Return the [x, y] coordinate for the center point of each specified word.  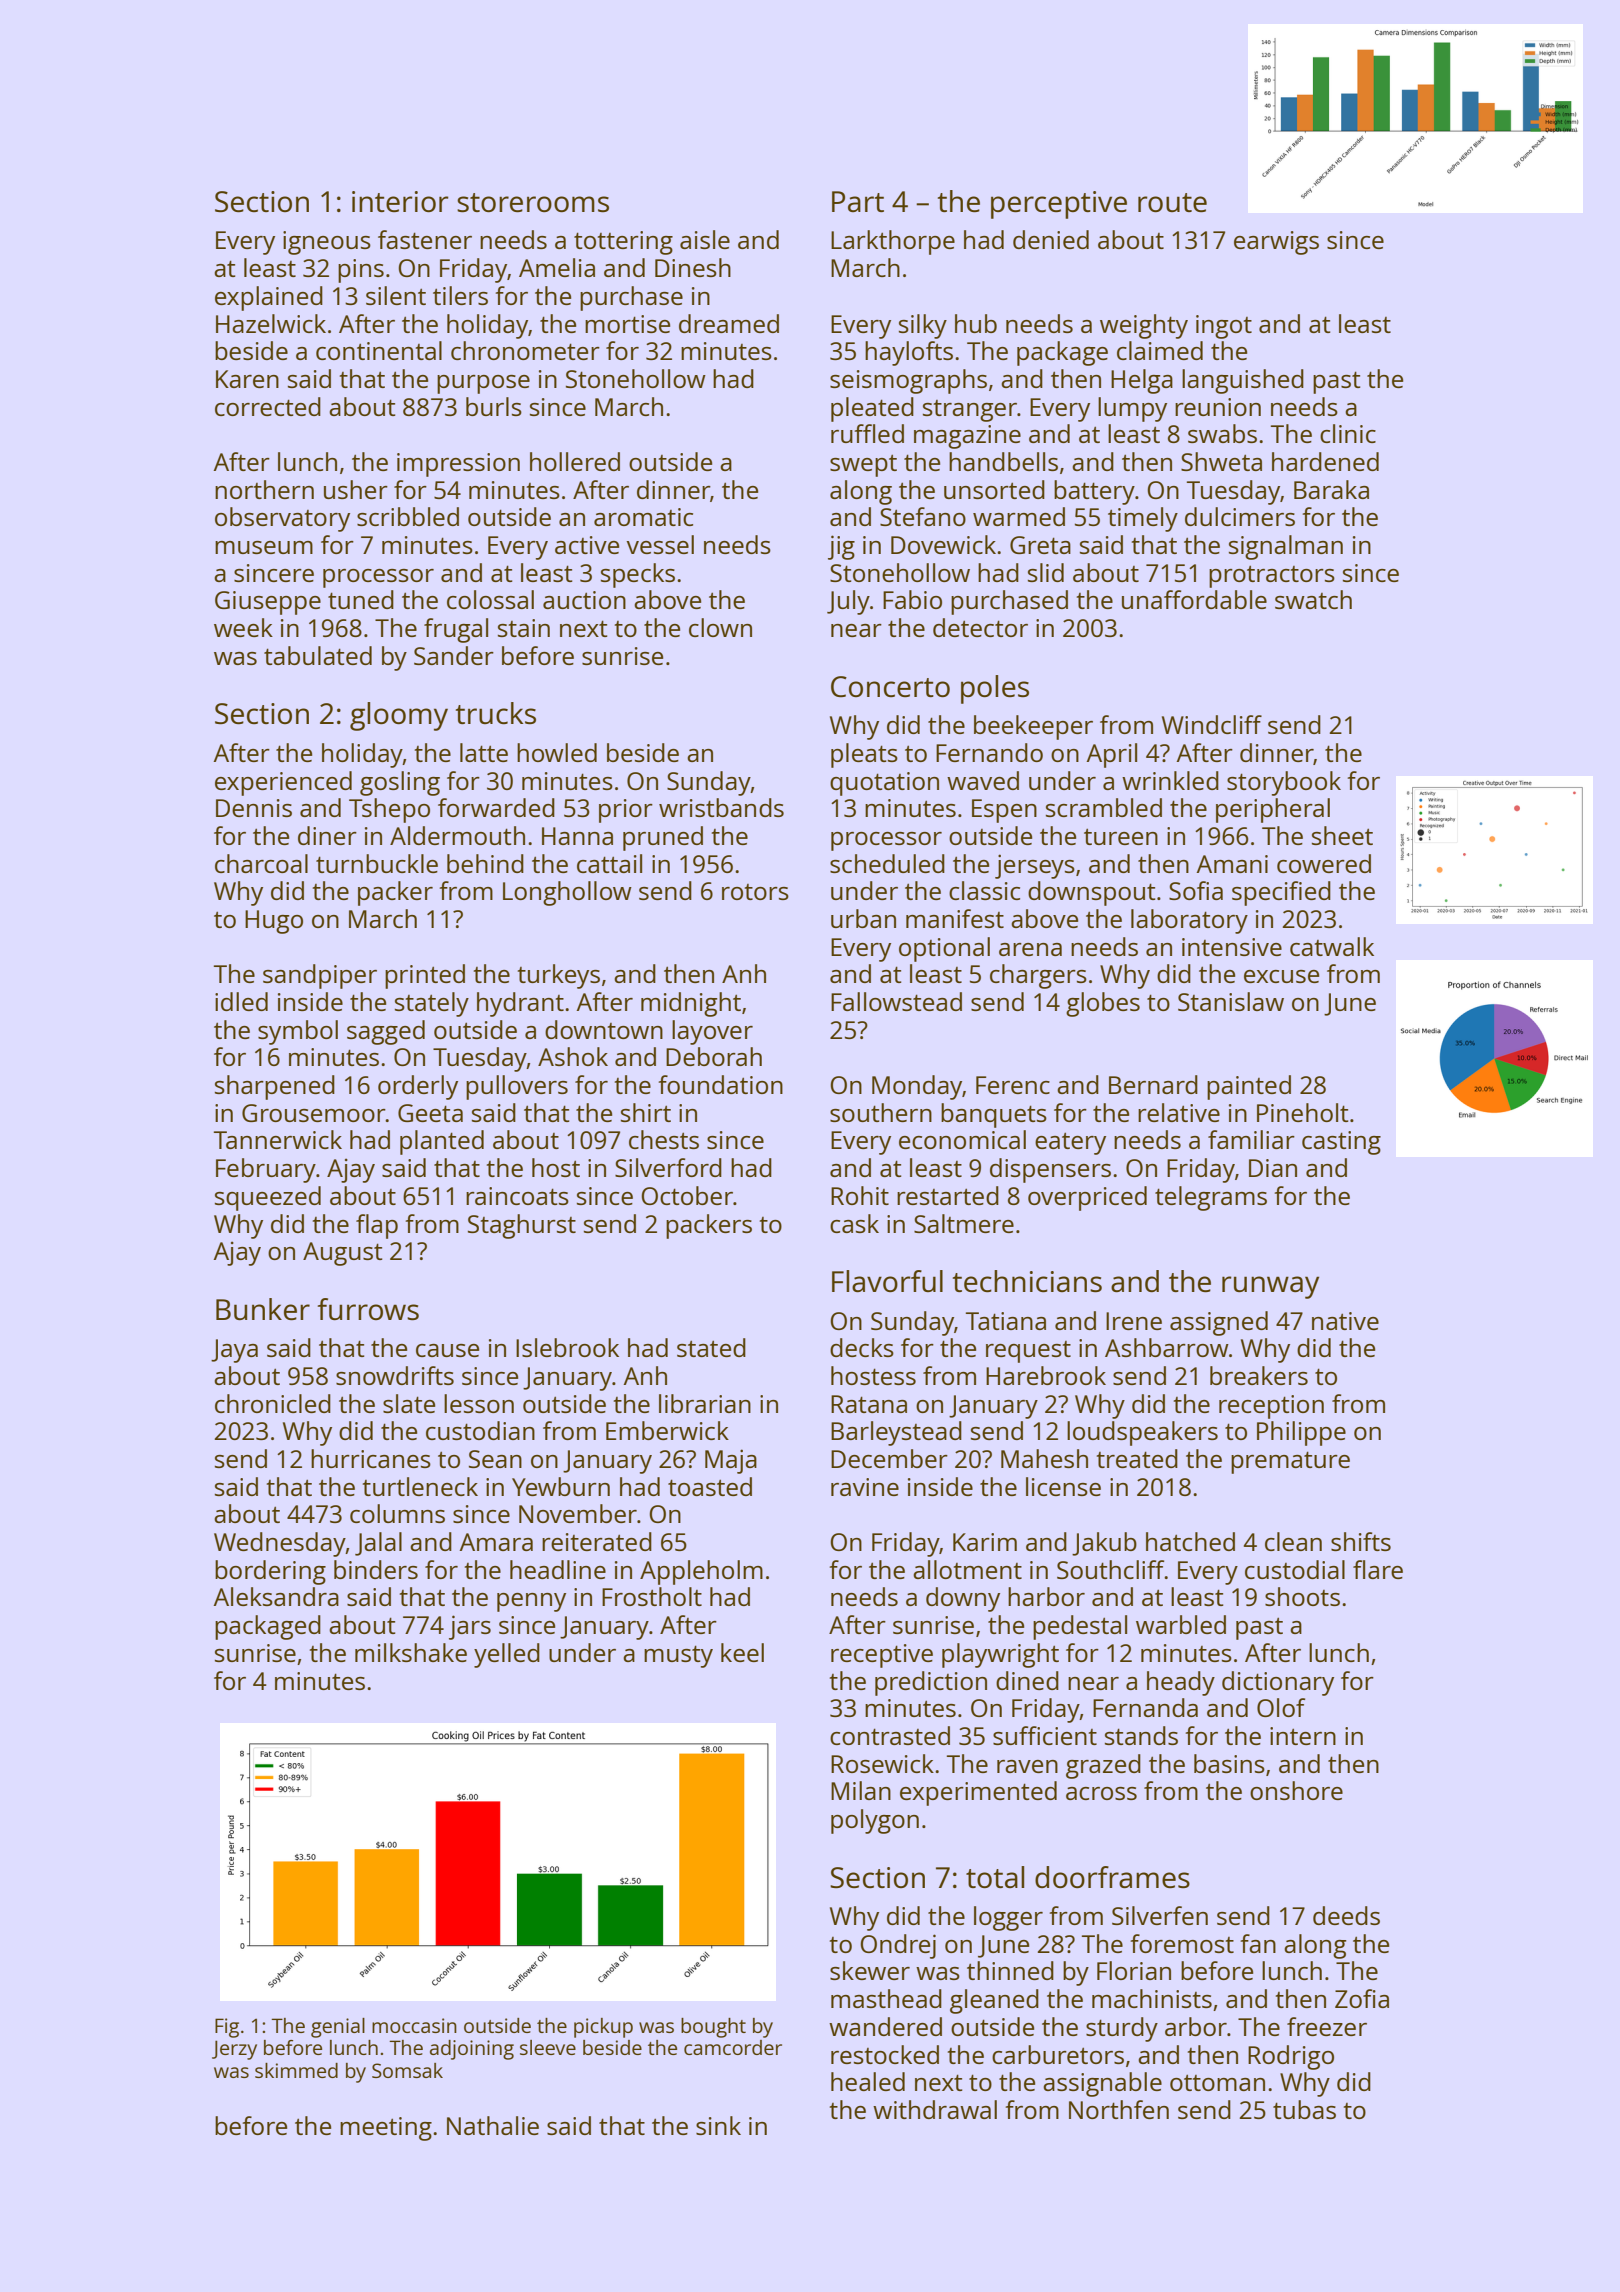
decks [862, 1347]
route [1172, 202]
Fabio [912, 599]
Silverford [668, 1167]
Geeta [430, 1113]
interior [400, 201]
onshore [1296, 1790]
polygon [875, 1821]
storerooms [533, 202]
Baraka [1331, 489]
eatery [1070, 1144]
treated [1137, 1458]
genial [338, 2028]
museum [264, 547]
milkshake [411, 1652]
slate [409, 1403]
